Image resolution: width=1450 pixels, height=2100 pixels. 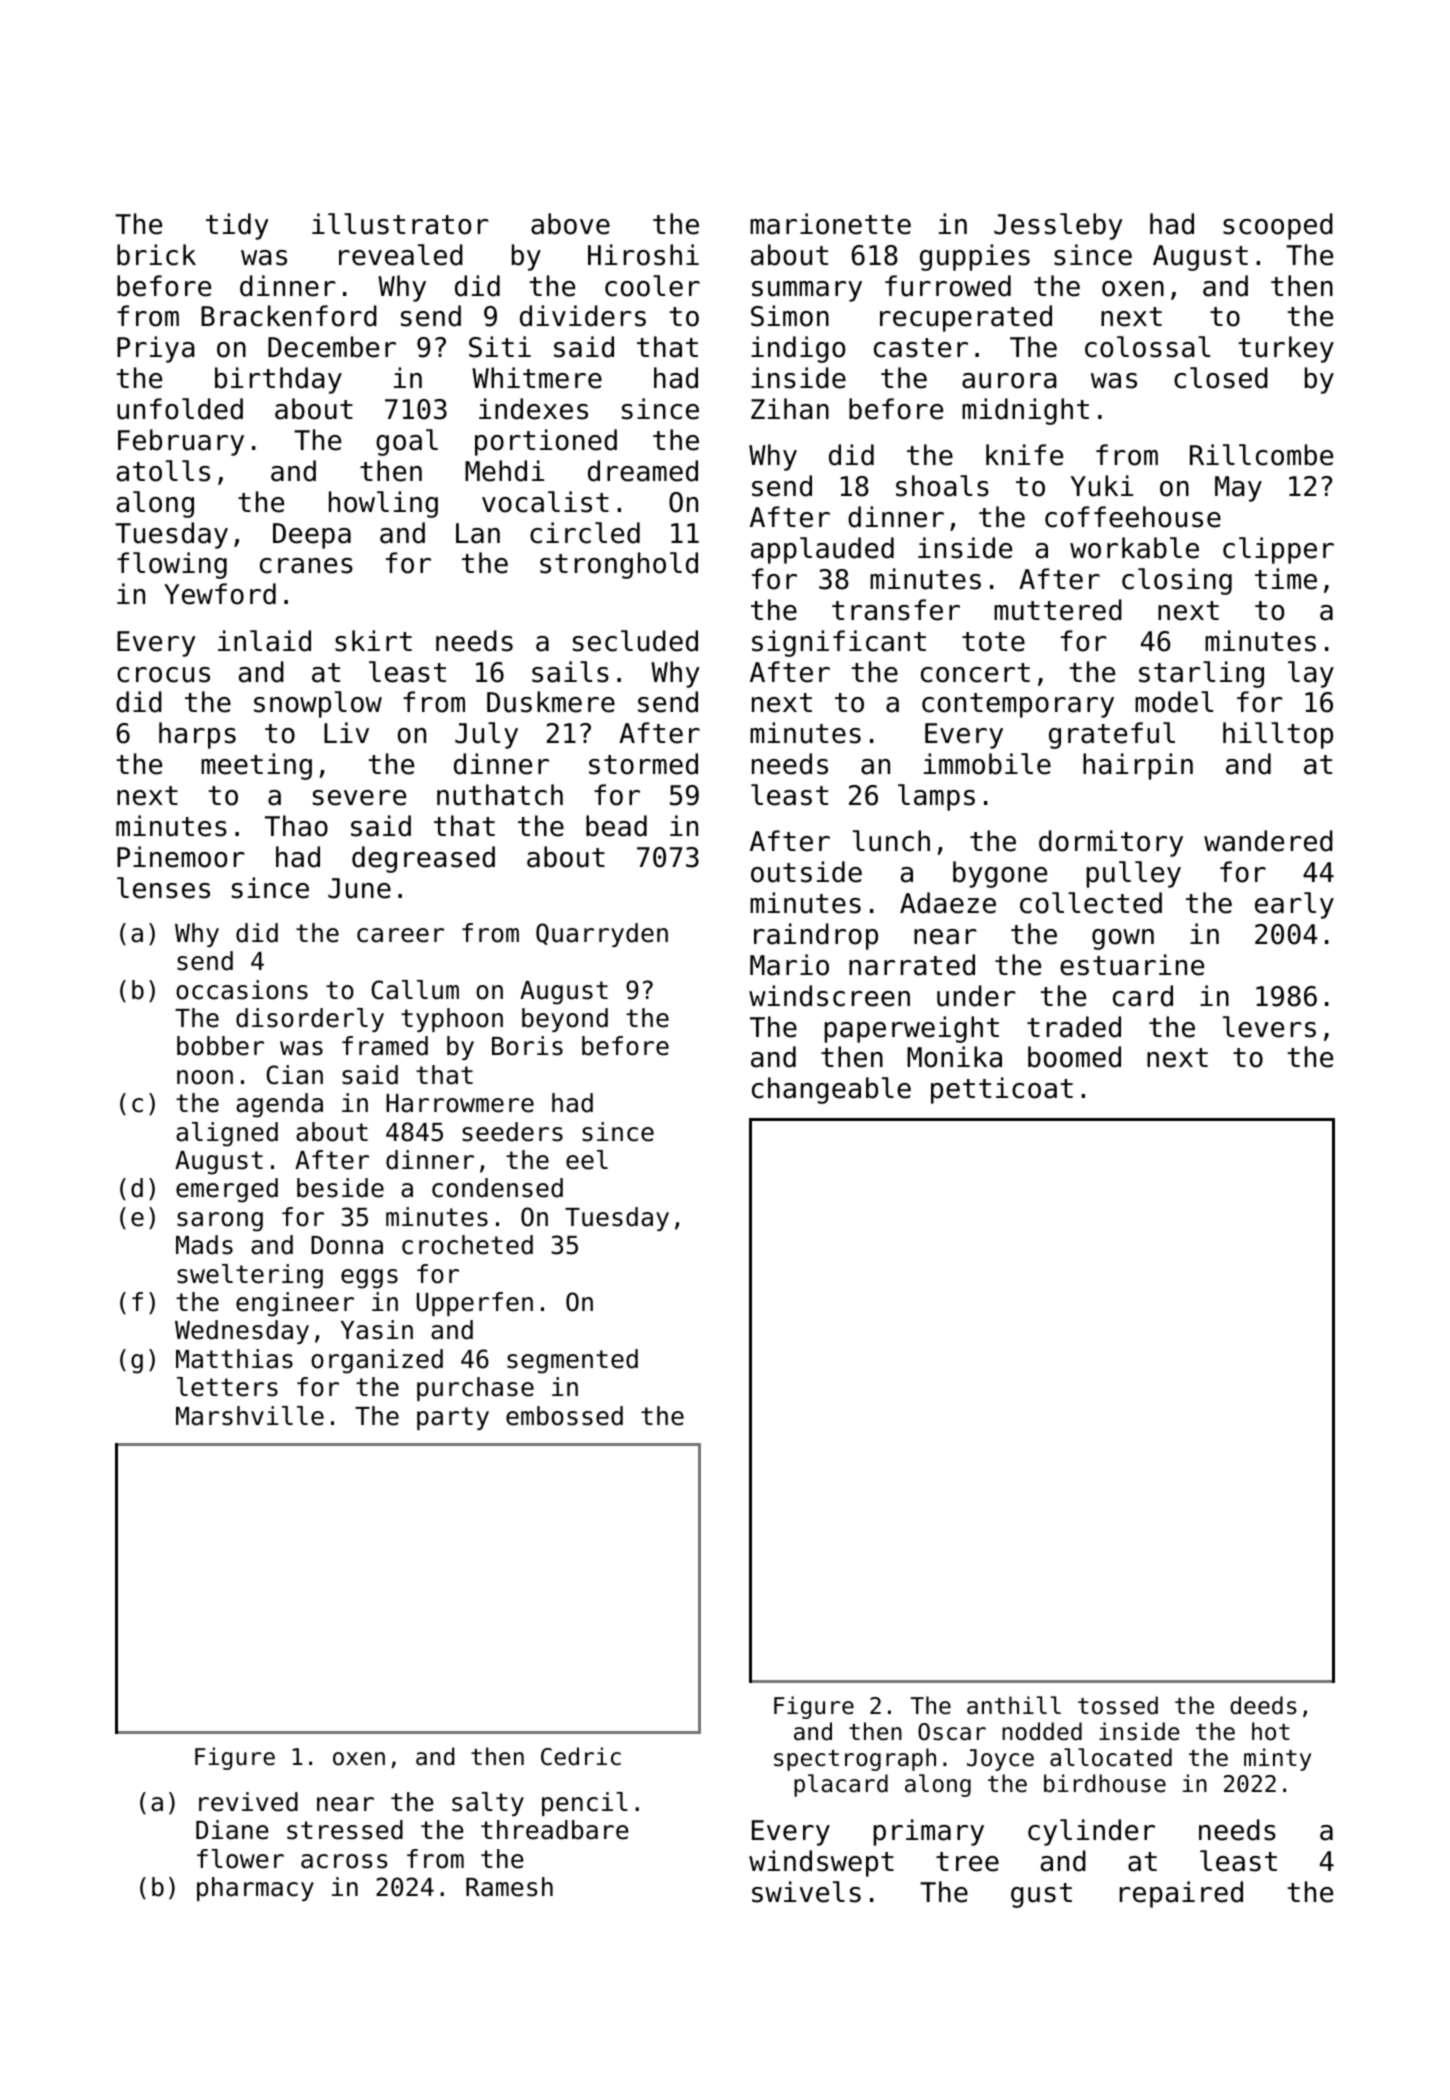 I want to click on skirt, so click(x=373, y=641).
